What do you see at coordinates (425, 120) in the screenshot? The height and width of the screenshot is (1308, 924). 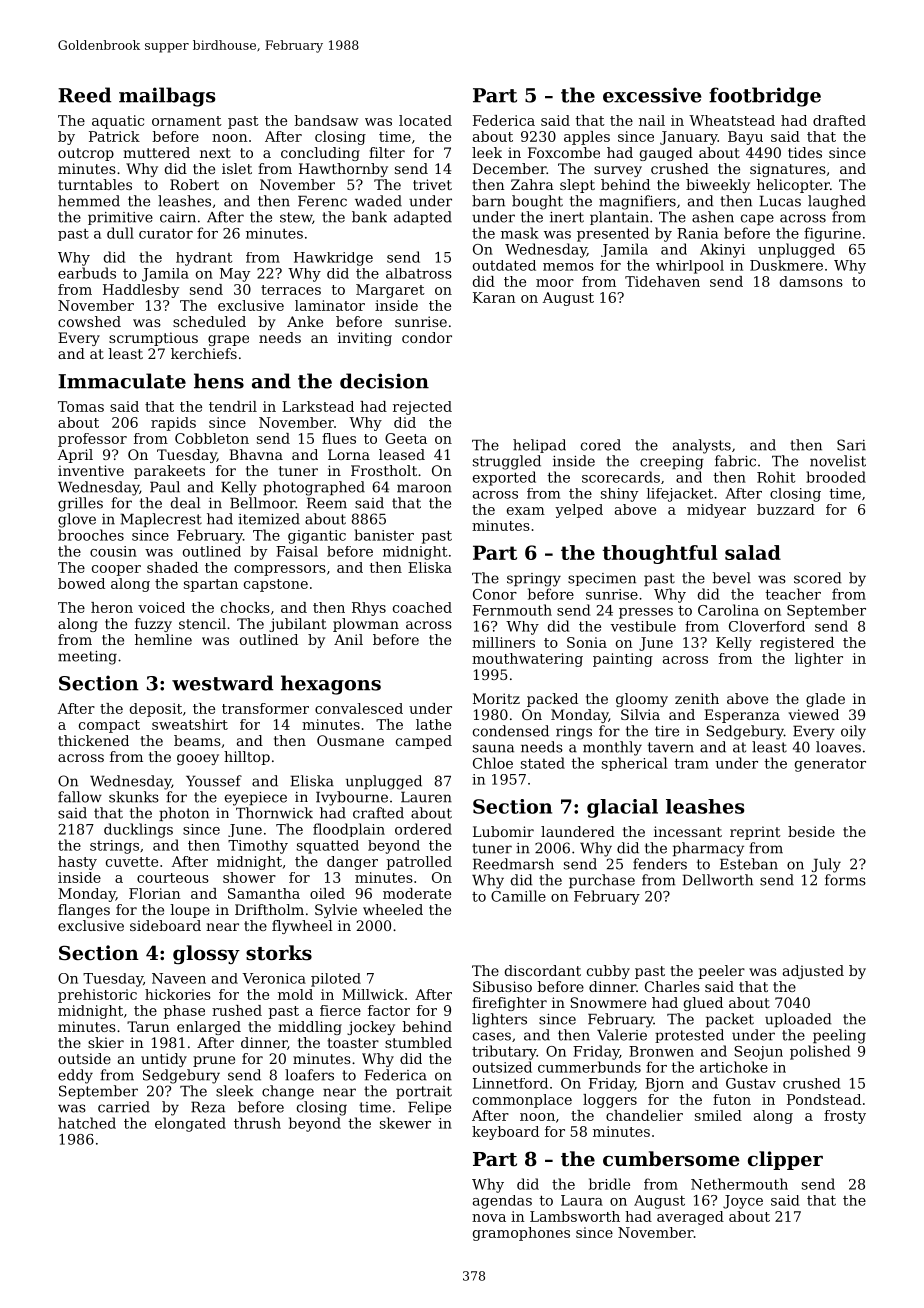 I see `located` at bounding box center [425, 120].
